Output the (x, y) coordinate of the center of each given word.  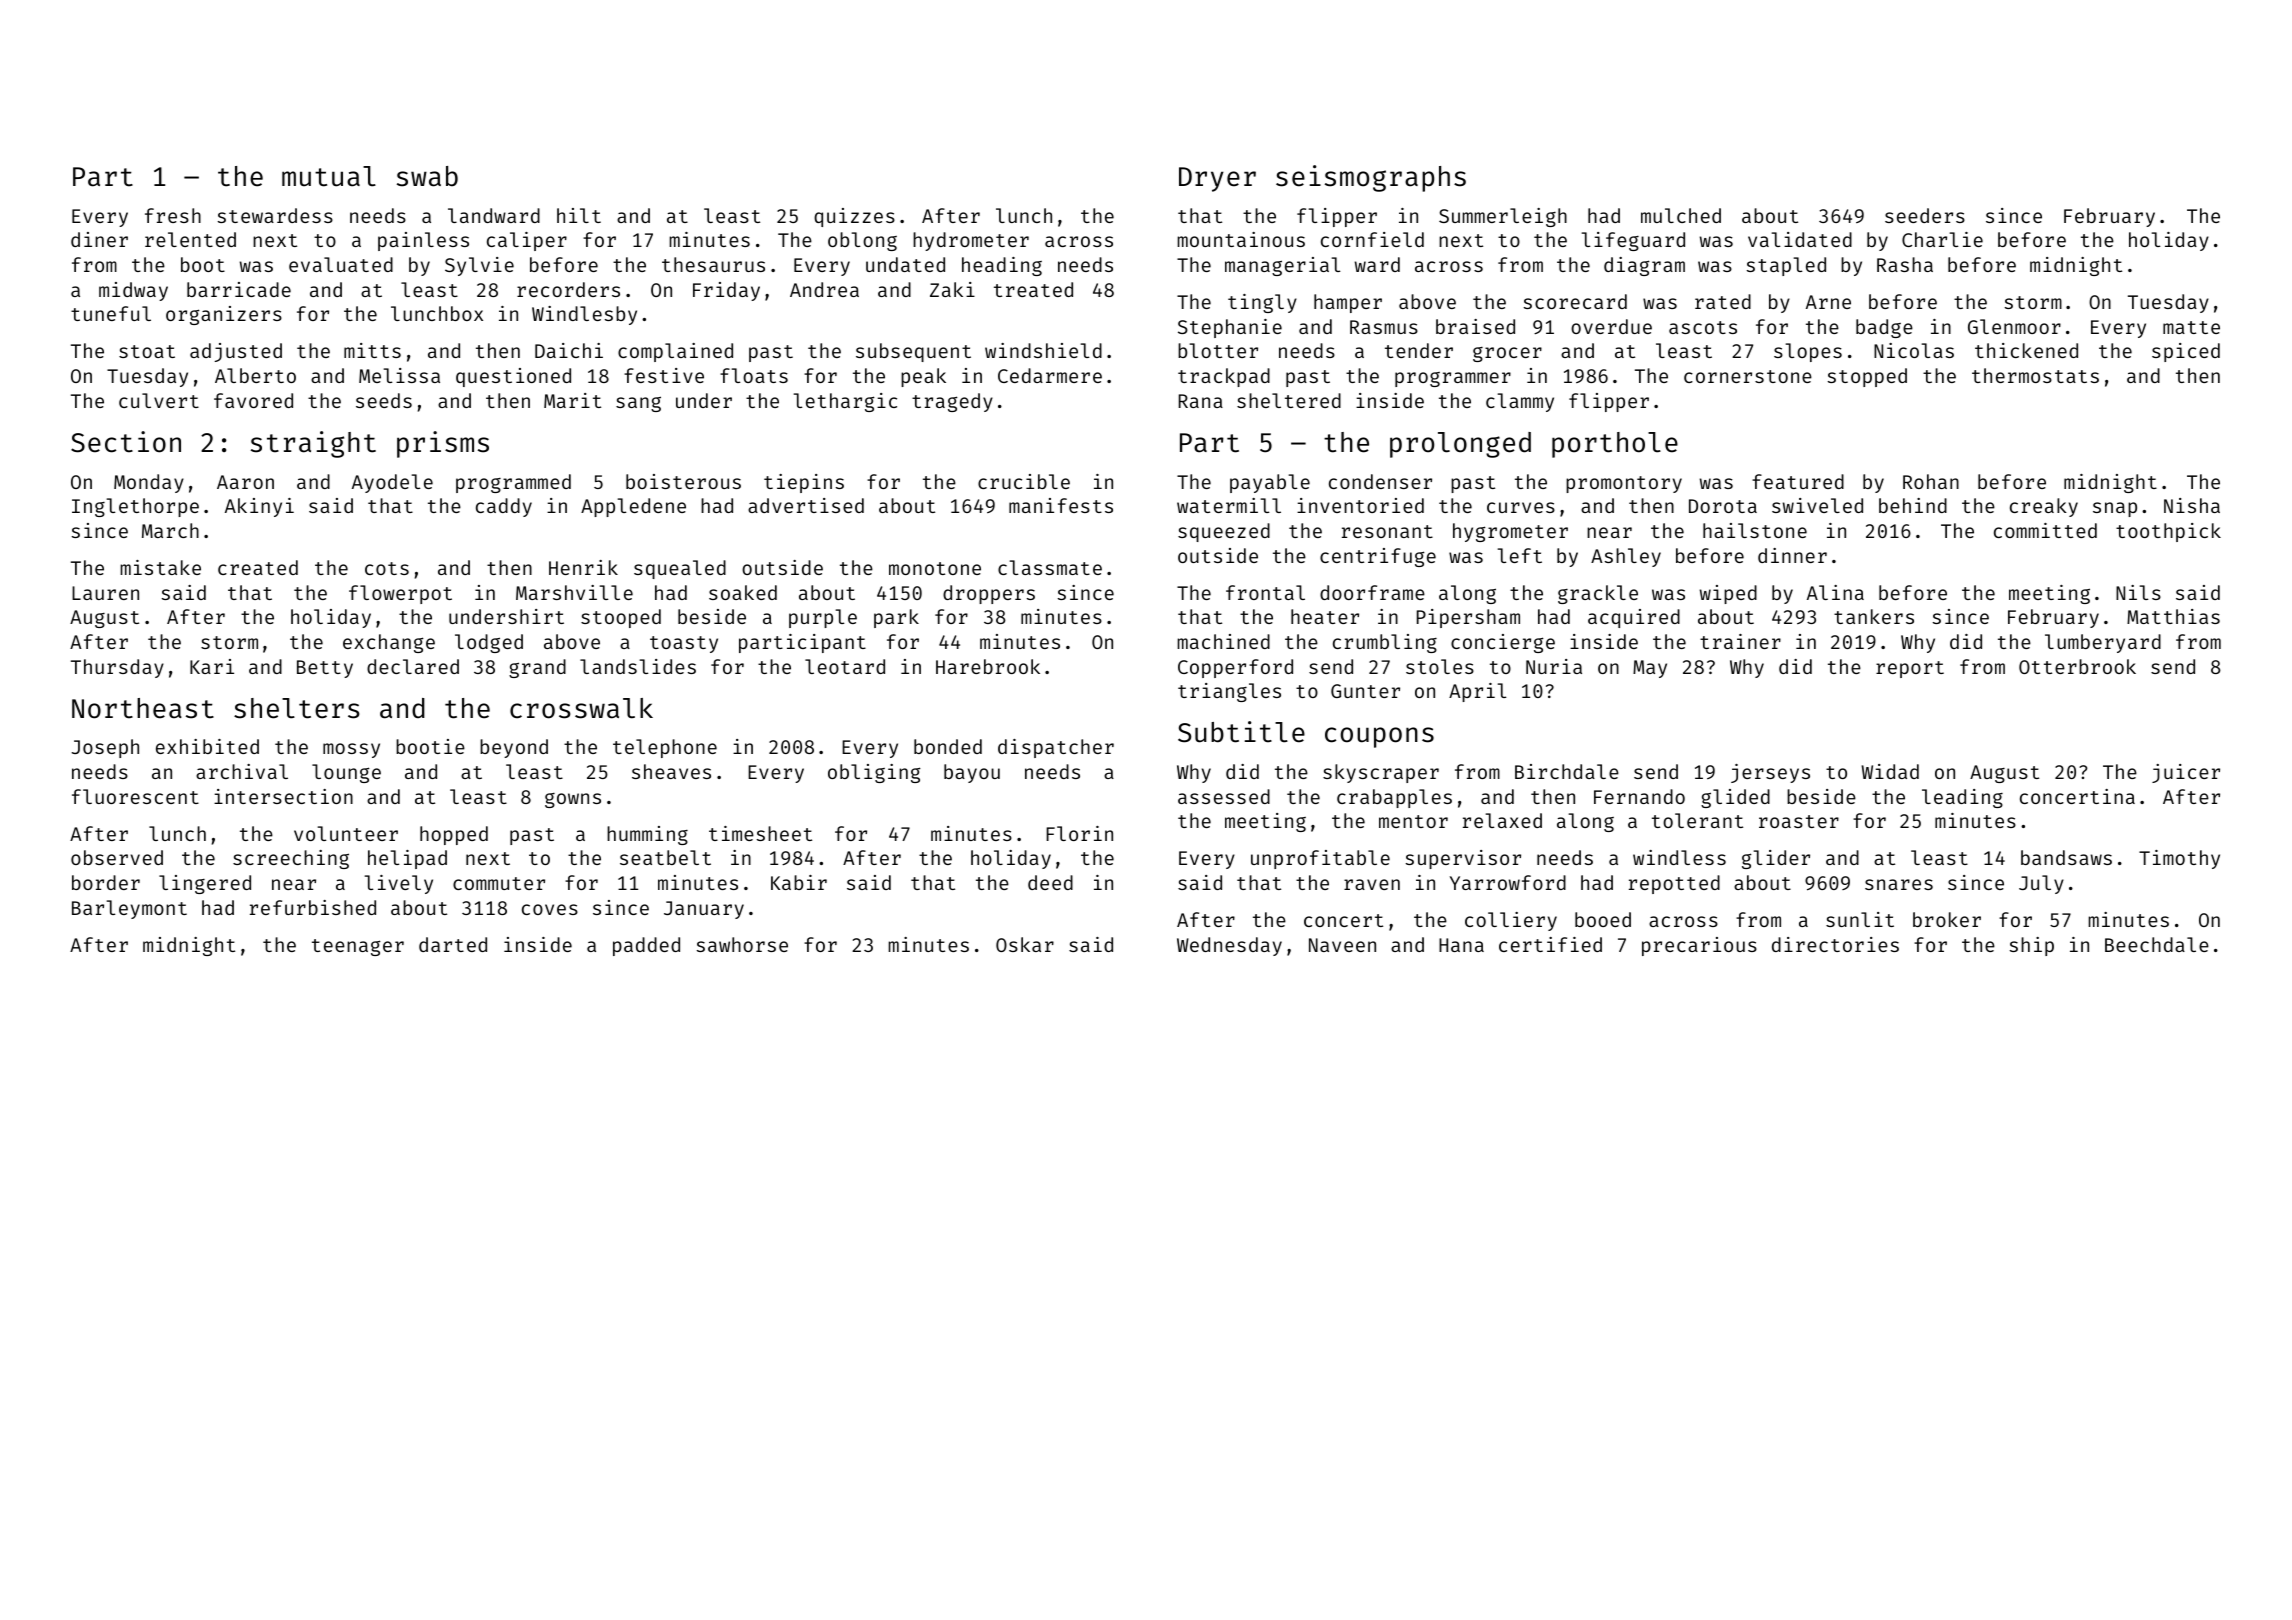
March (170, 530)
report (1910, 669)
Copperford (1235, 668)
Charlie (1942, 239)
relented (190, 239)
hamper (1348, 303)
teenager (358, 947)
